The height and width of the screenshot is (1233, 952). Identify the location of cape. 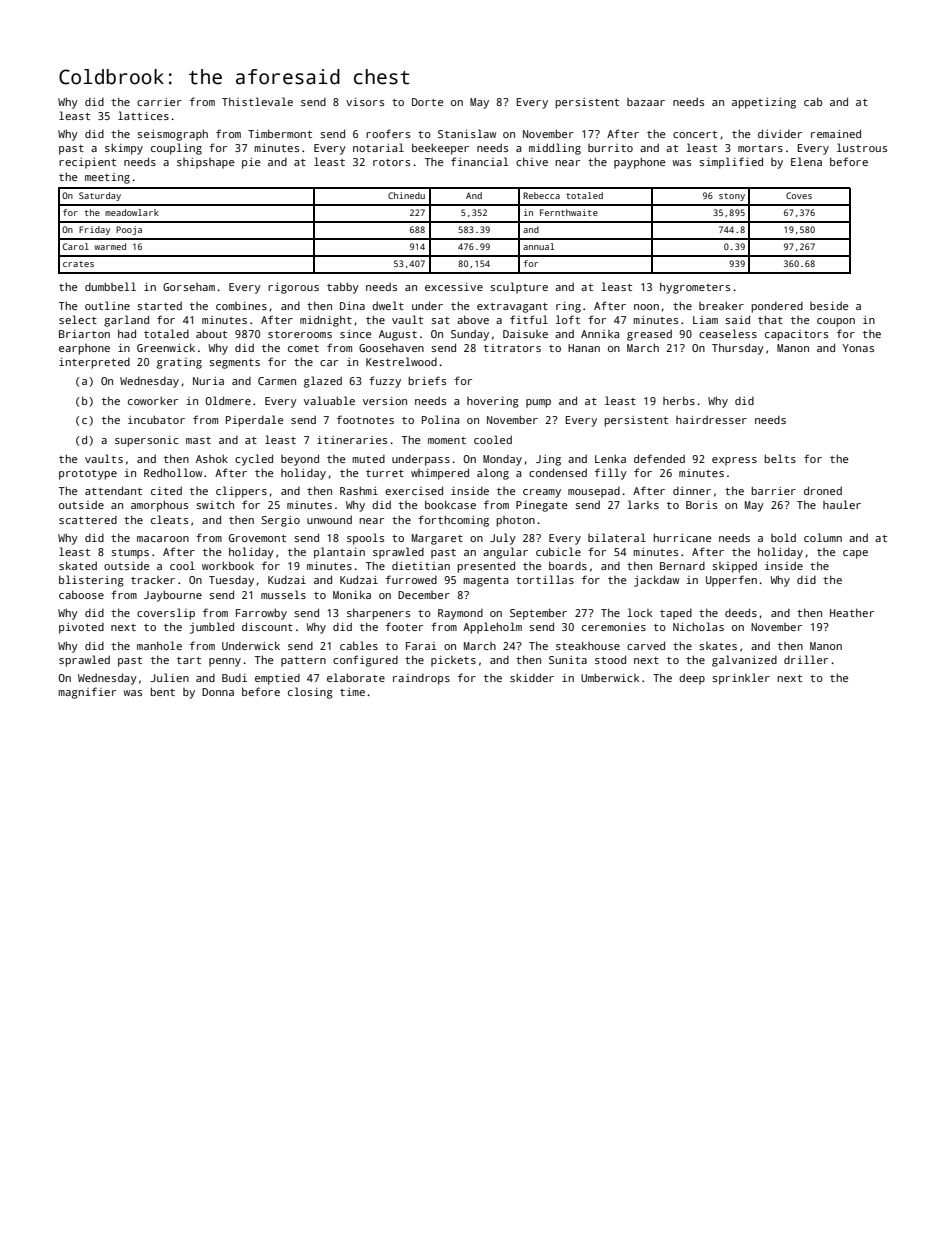
(855, 554).
